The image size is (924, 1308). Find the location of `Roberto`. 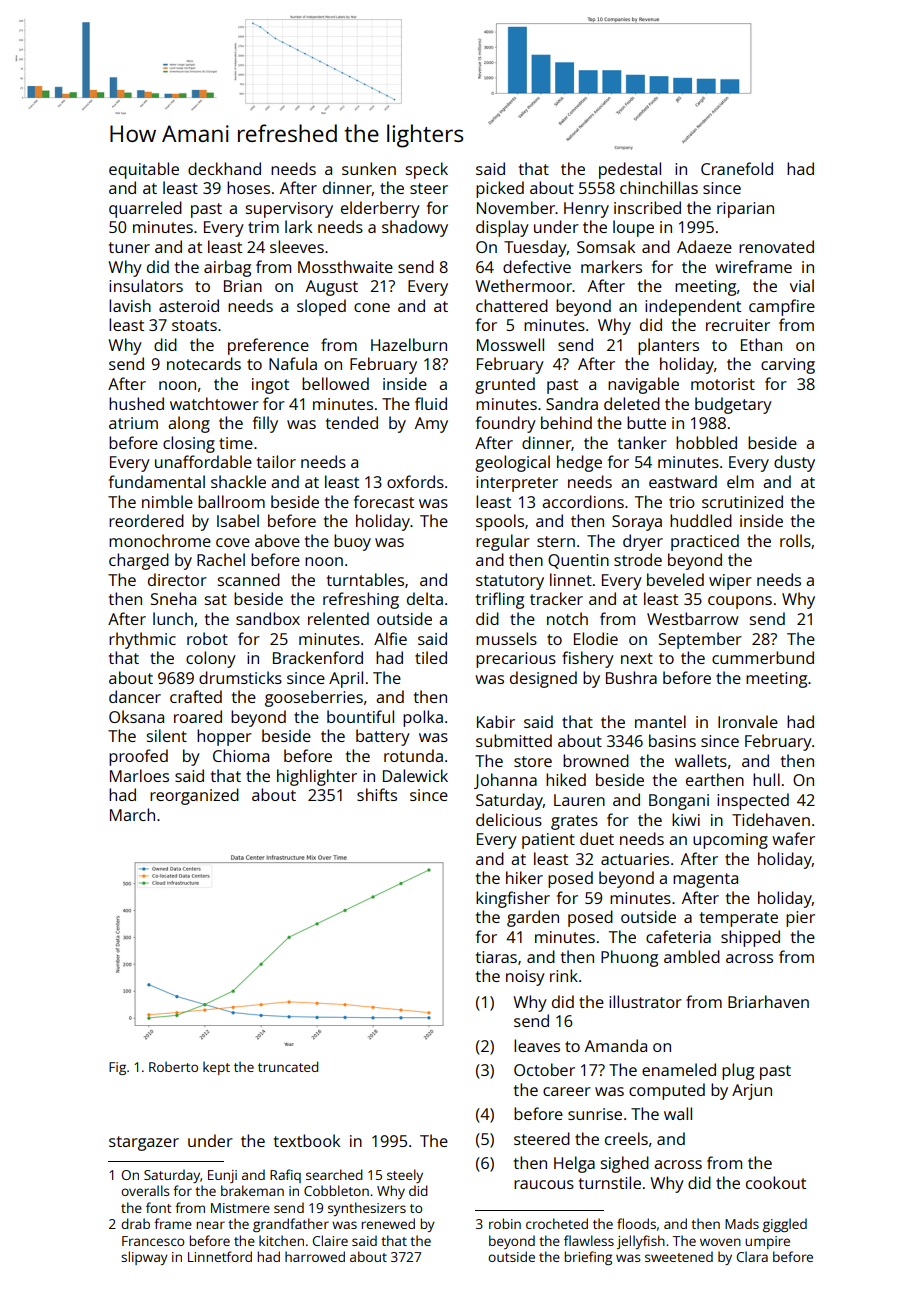

Roberto is located at coordinates (173, 1067).
